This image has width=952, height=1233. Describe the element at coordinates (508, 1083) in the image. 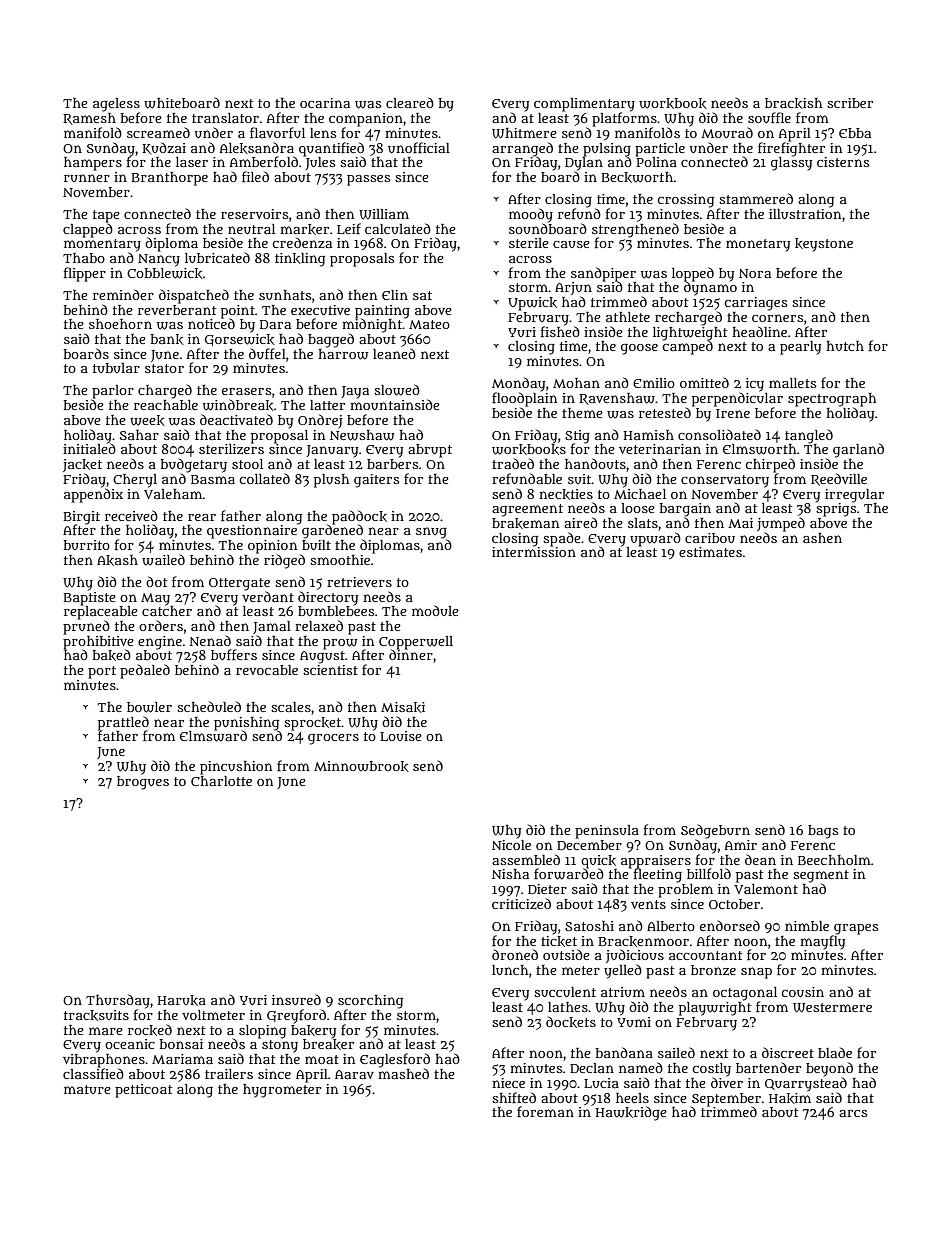

I see `niece` at that location.
